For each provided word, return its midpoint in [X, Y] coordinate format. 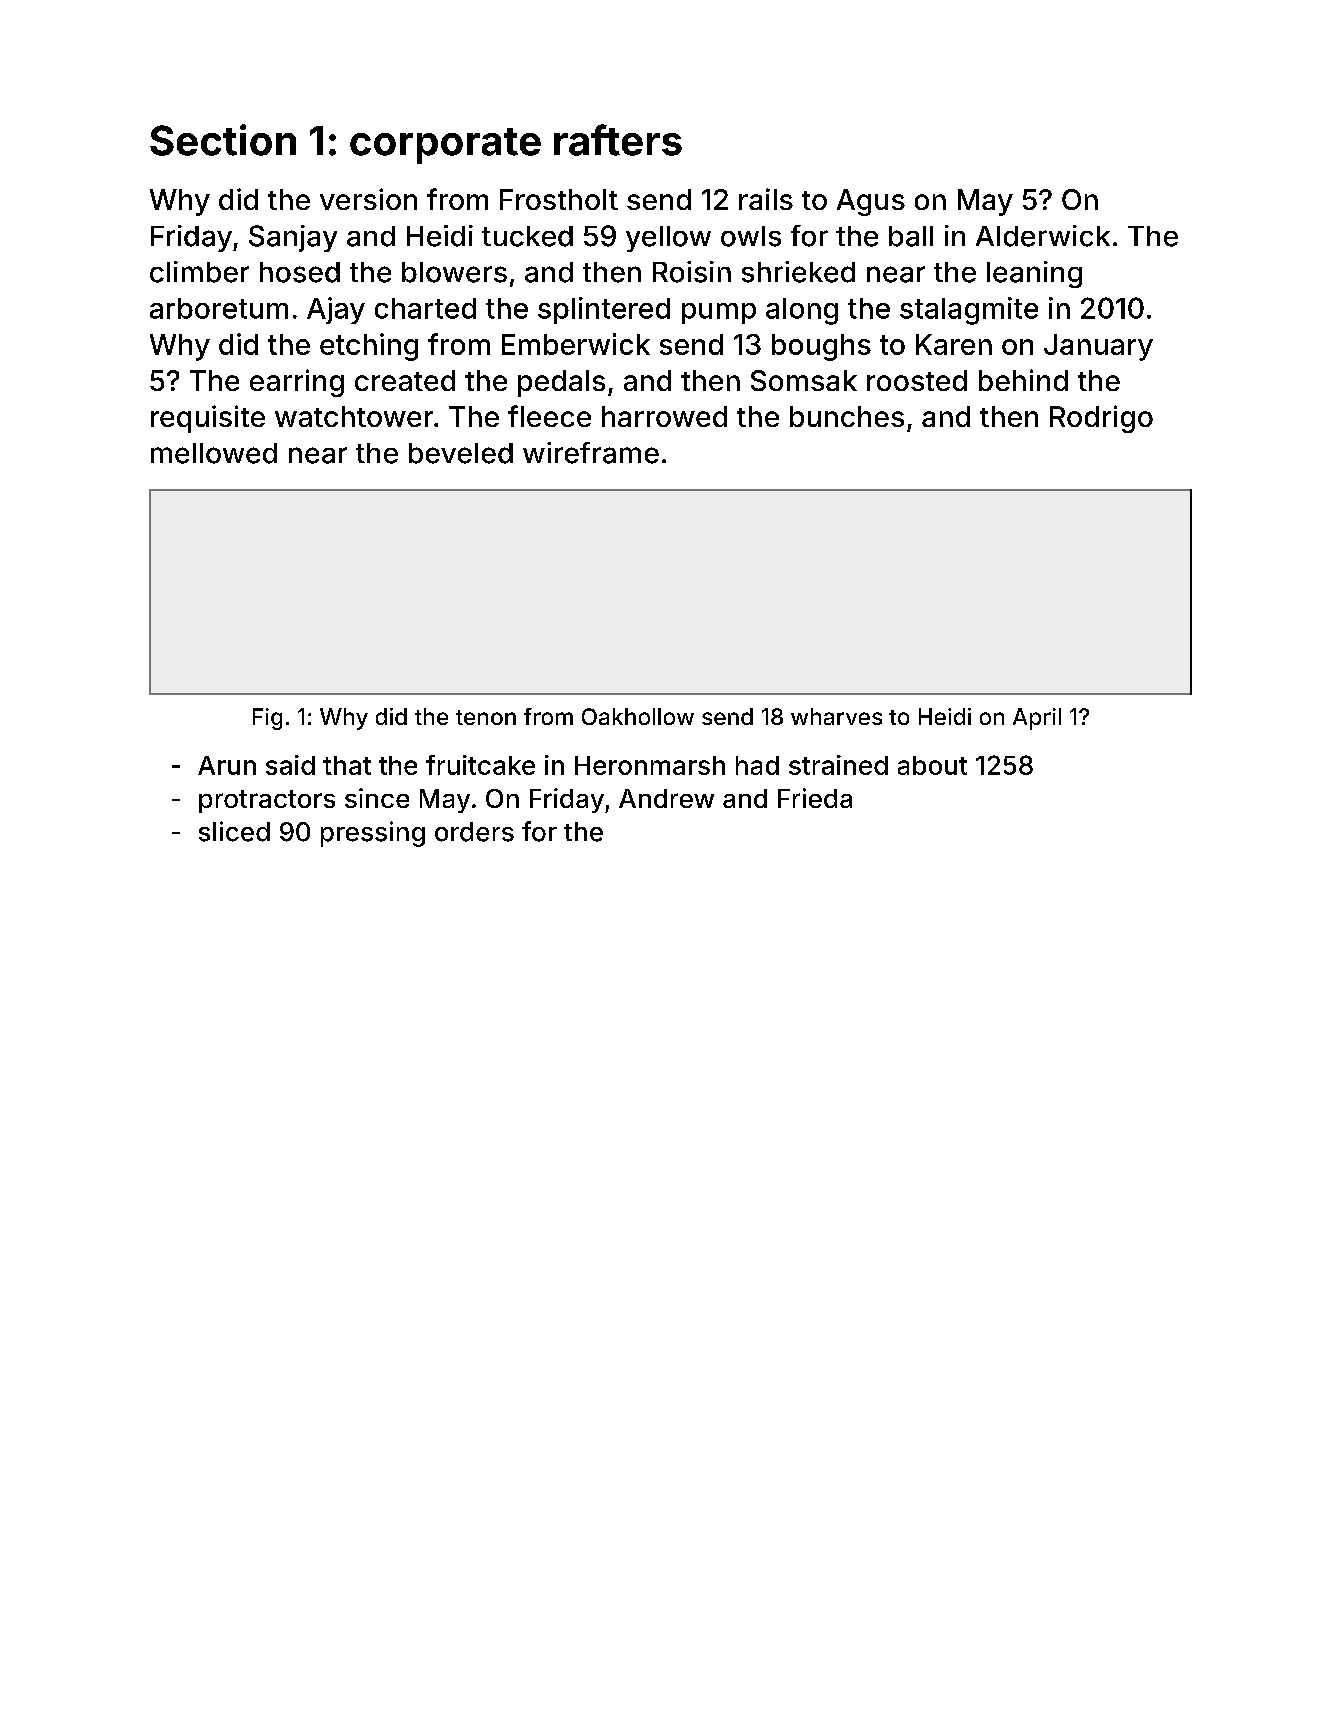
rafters [618, 140]
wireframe [591, 453]
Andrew [666, 798]
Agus [871, 202]
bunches [847, 416]
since [377, 798]
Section [223, 140]
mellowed [214, 453]
